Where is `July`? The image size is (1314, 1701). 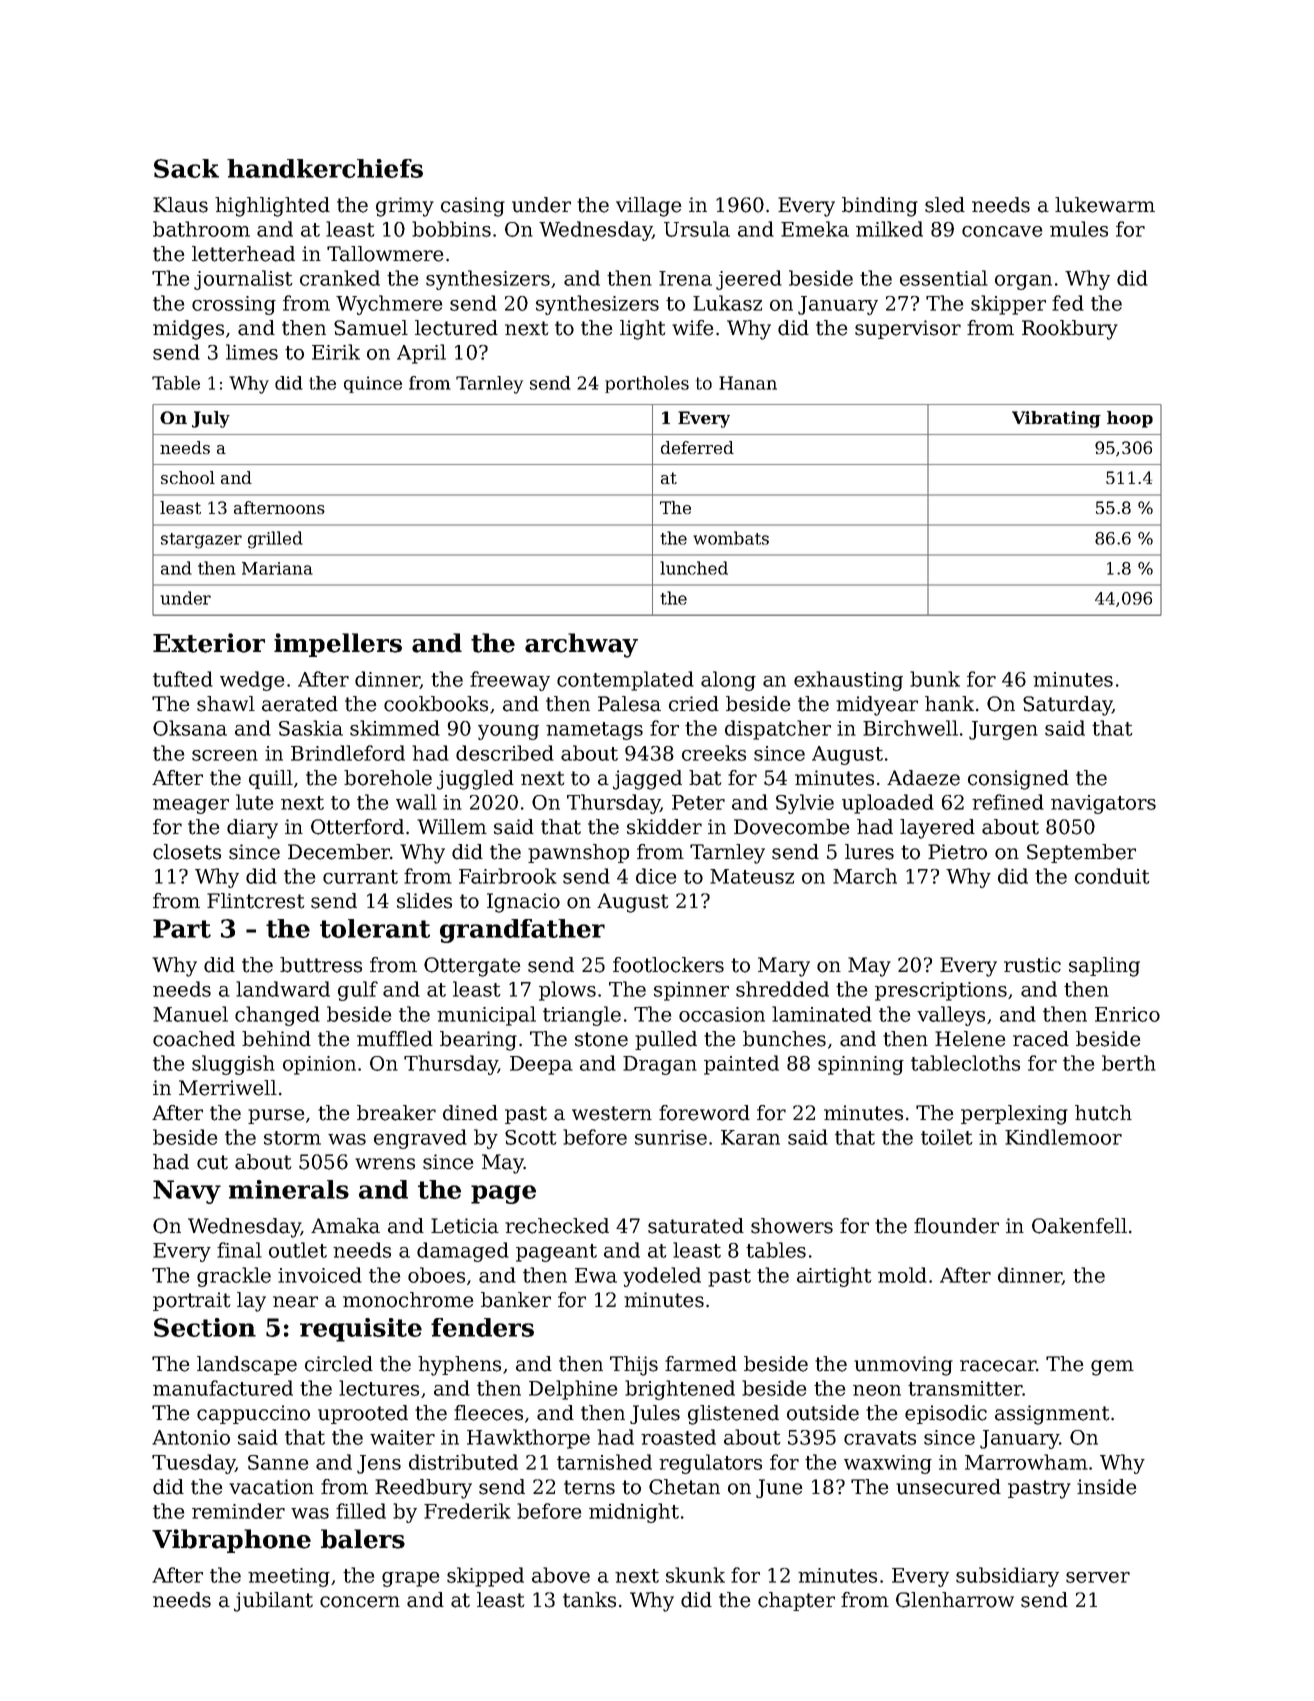 July is located at coordinates (211, 419).
